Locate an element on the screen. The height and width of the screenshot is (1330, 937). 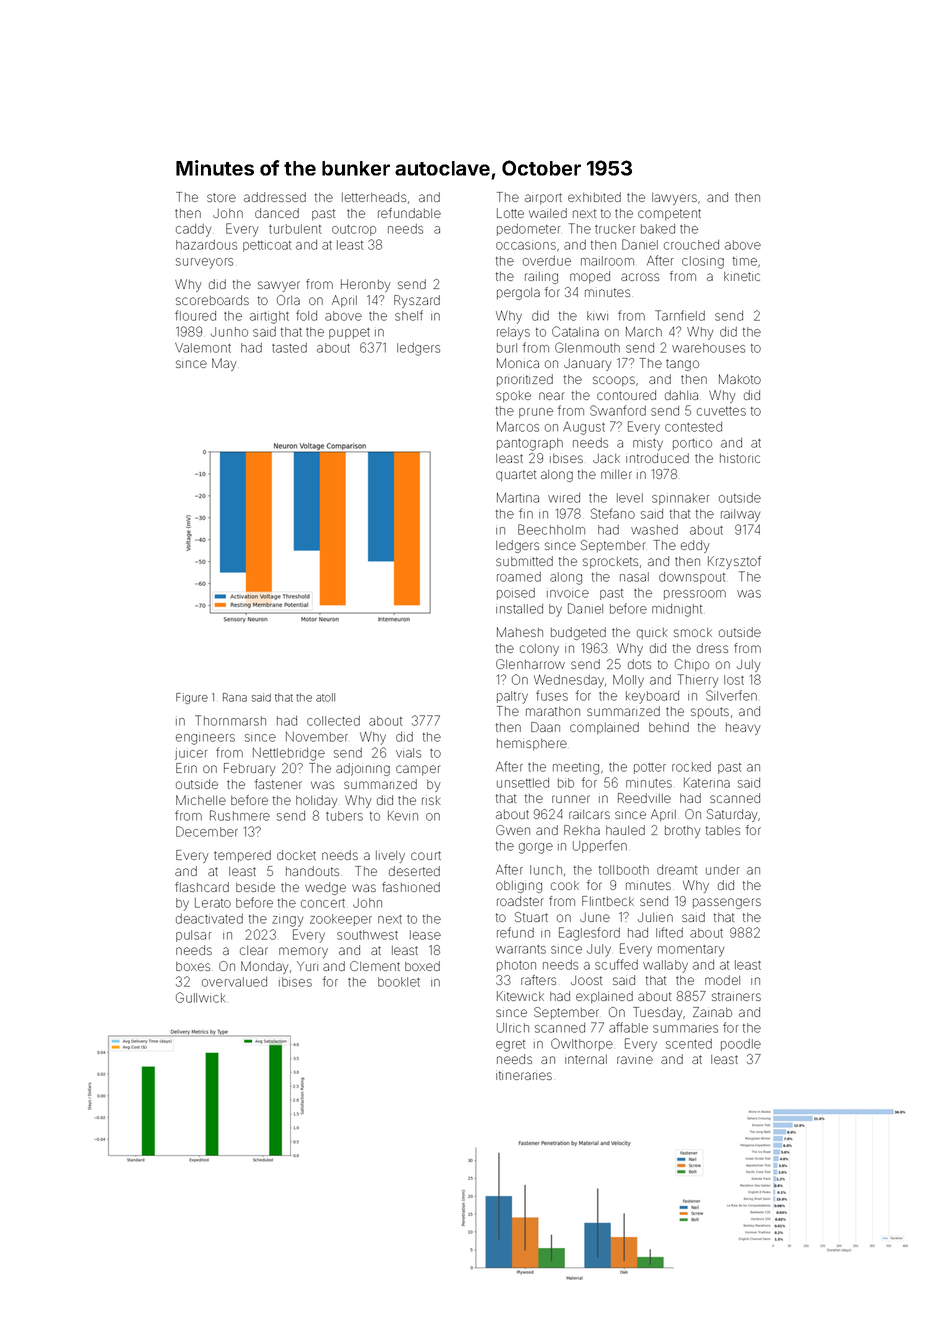
Molly is located at coordinates (628, 681).
